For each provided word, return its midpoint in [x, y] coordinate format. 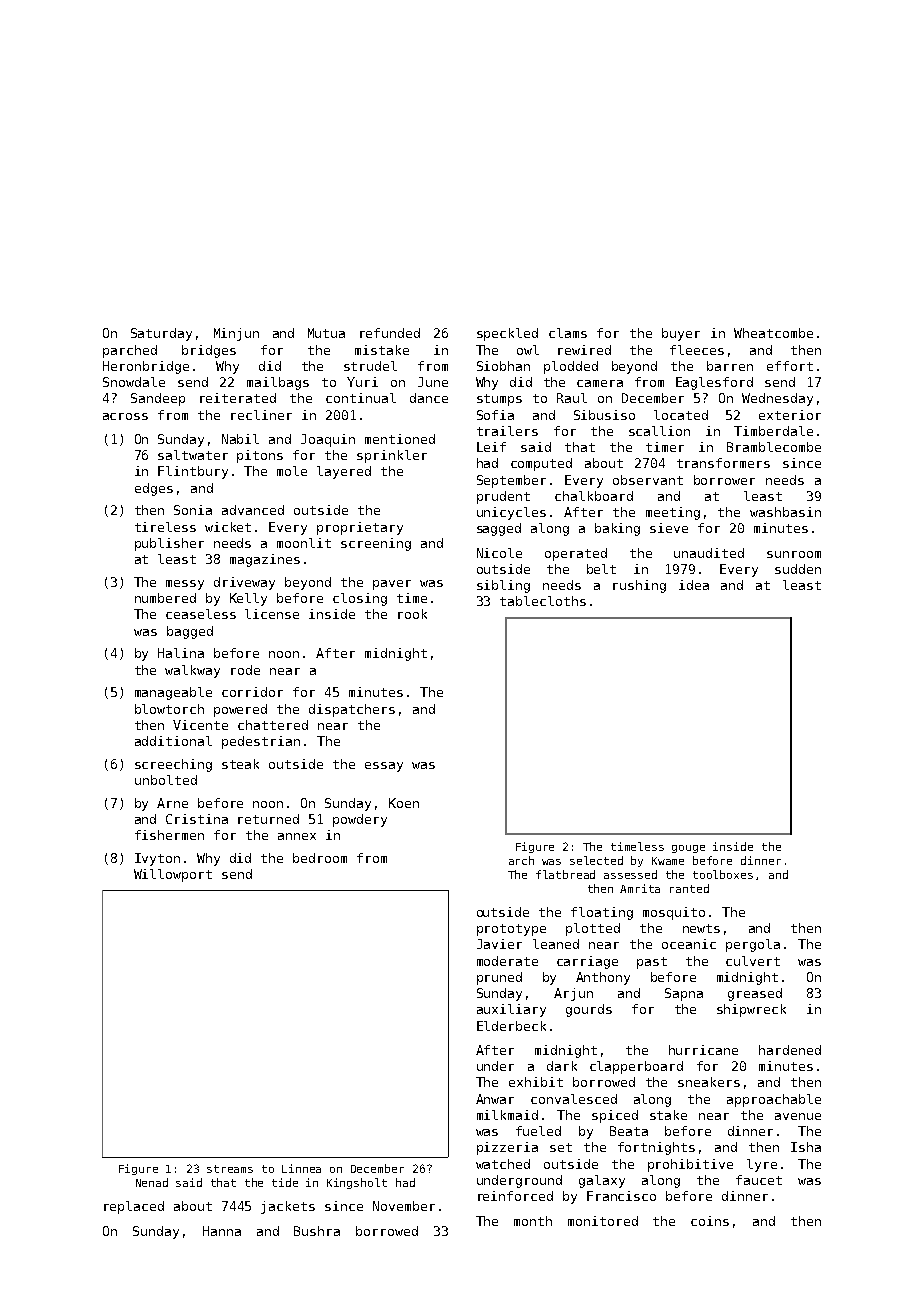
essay [384, 767]
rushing [639, 586]
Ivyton [157, 859]
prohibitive [690, 1165]
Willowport [173, 875]
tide [285, 1182]
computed [541, 464]
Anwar [495, 1099]
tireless [165, 527]
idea [694, 585]
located [681, 415]
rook [412, 614]
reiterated [238, 398]
